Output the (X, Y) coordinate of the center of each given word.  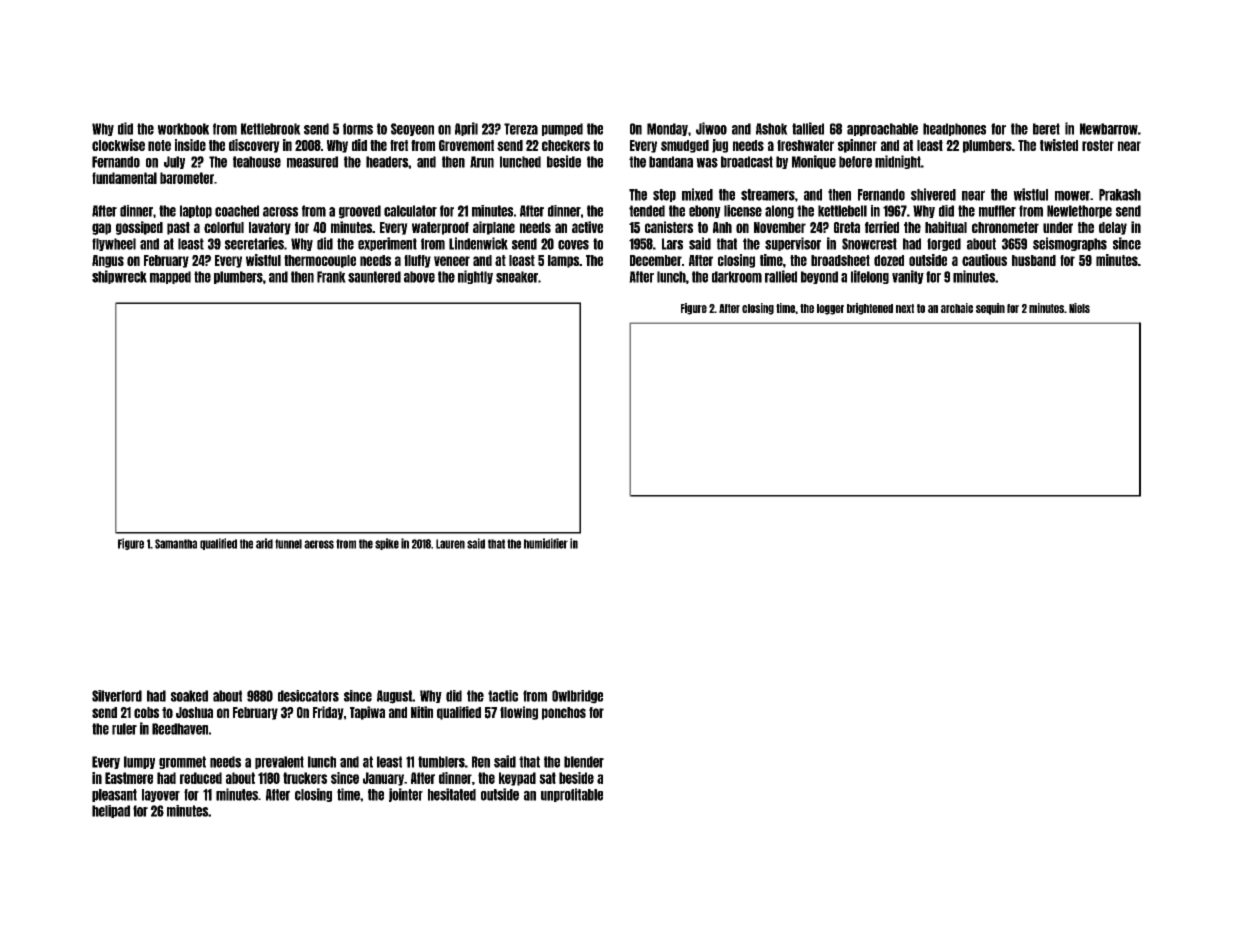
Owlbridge (577, 697)
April (466, 129)
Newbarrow (1109, 129)
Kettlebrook (271, 129)
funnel (288, 544)
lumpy (139, 762)
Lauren (450, 544)
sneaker (517, 277)
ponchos (564, 713)
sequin (990, 309)
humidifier (546, 543)
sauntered (374, 277)
